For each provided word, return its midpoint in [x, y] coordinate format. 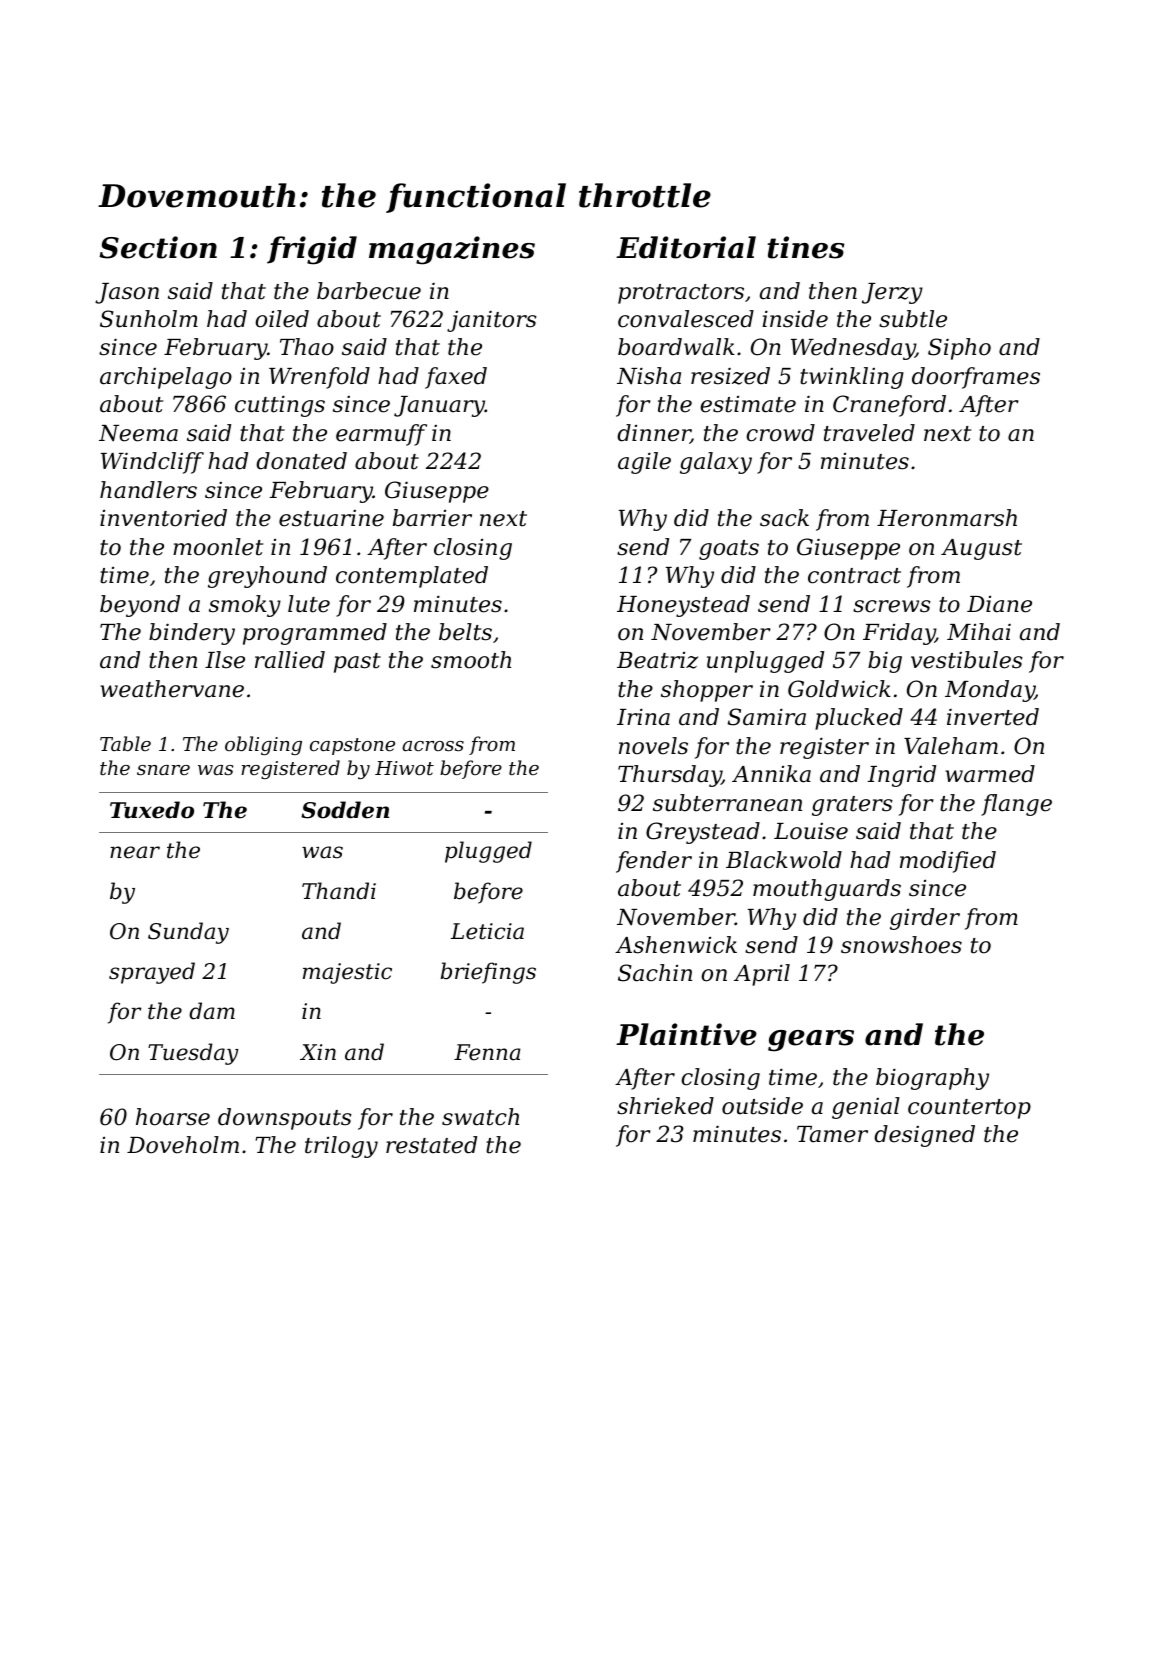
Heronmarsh [947, 518]
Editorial [686, 247]
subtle [913, 319]
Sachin [655, 973]
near [135, 852]
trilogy [341, 1147]
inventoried [163, 518]
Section [158, 247]
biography [932, 1079]
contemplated [412, 577]
